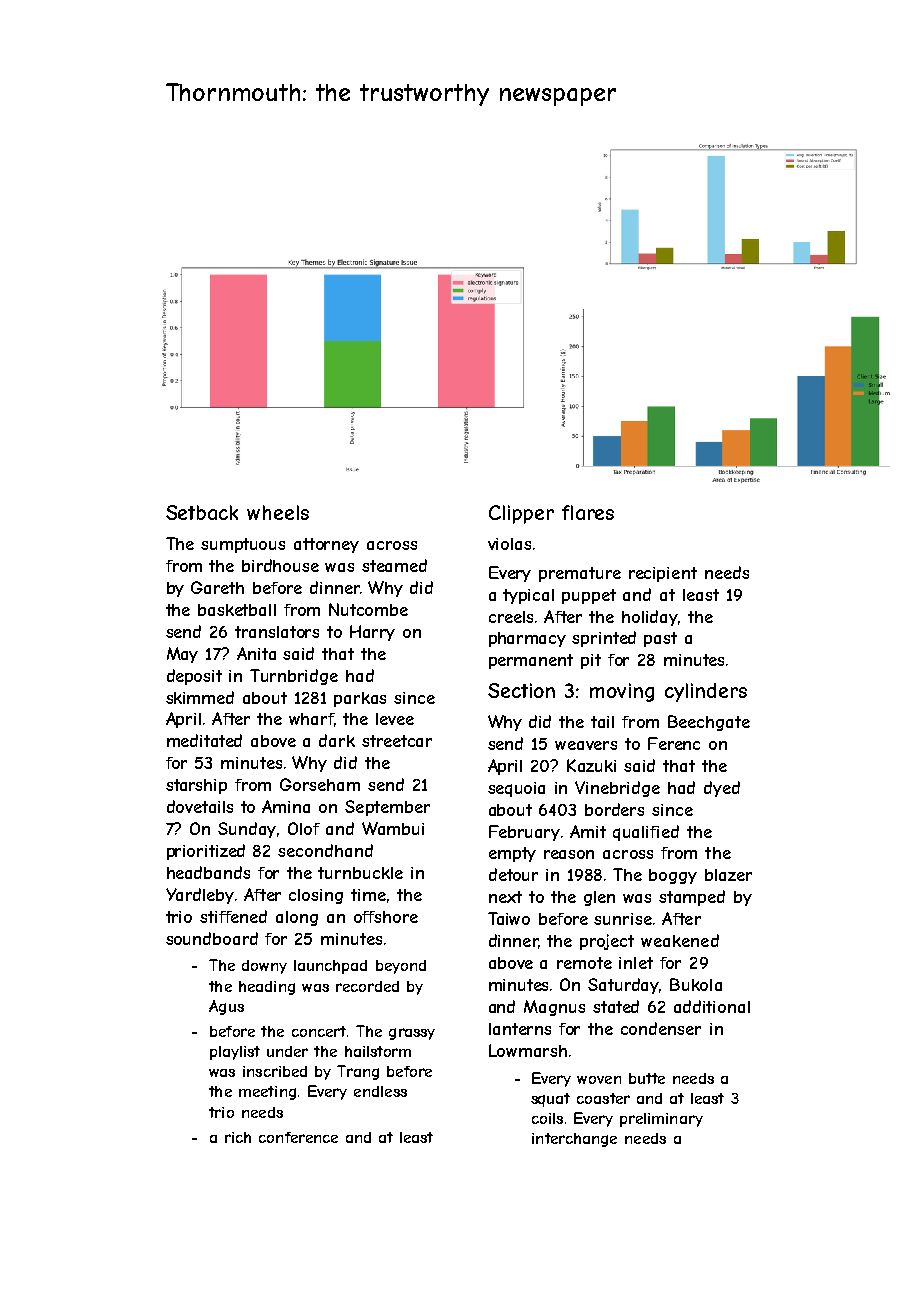 The width and height of the screenshot is (924, 1311). Describe the element at coordinates (243, 545) in the screenshot. I see `sumptuous` at that location.
